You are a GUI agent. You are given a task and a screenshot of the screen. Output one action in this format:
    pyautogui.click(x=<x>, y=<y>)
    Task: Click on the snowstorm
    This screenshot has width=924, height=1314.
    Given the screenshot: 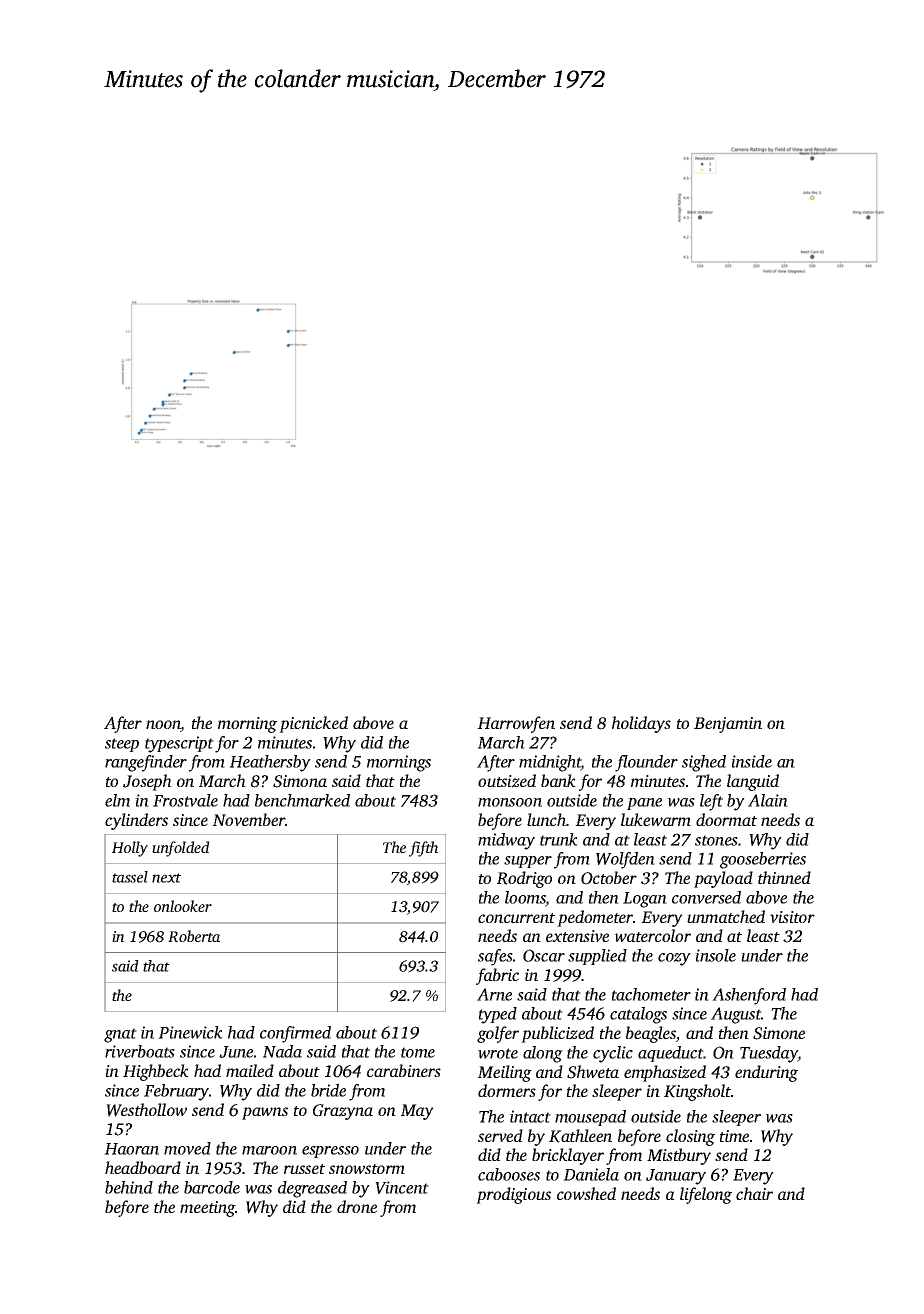 What is the action you would take?
    pyautogui.click(x=367, y=1169)
